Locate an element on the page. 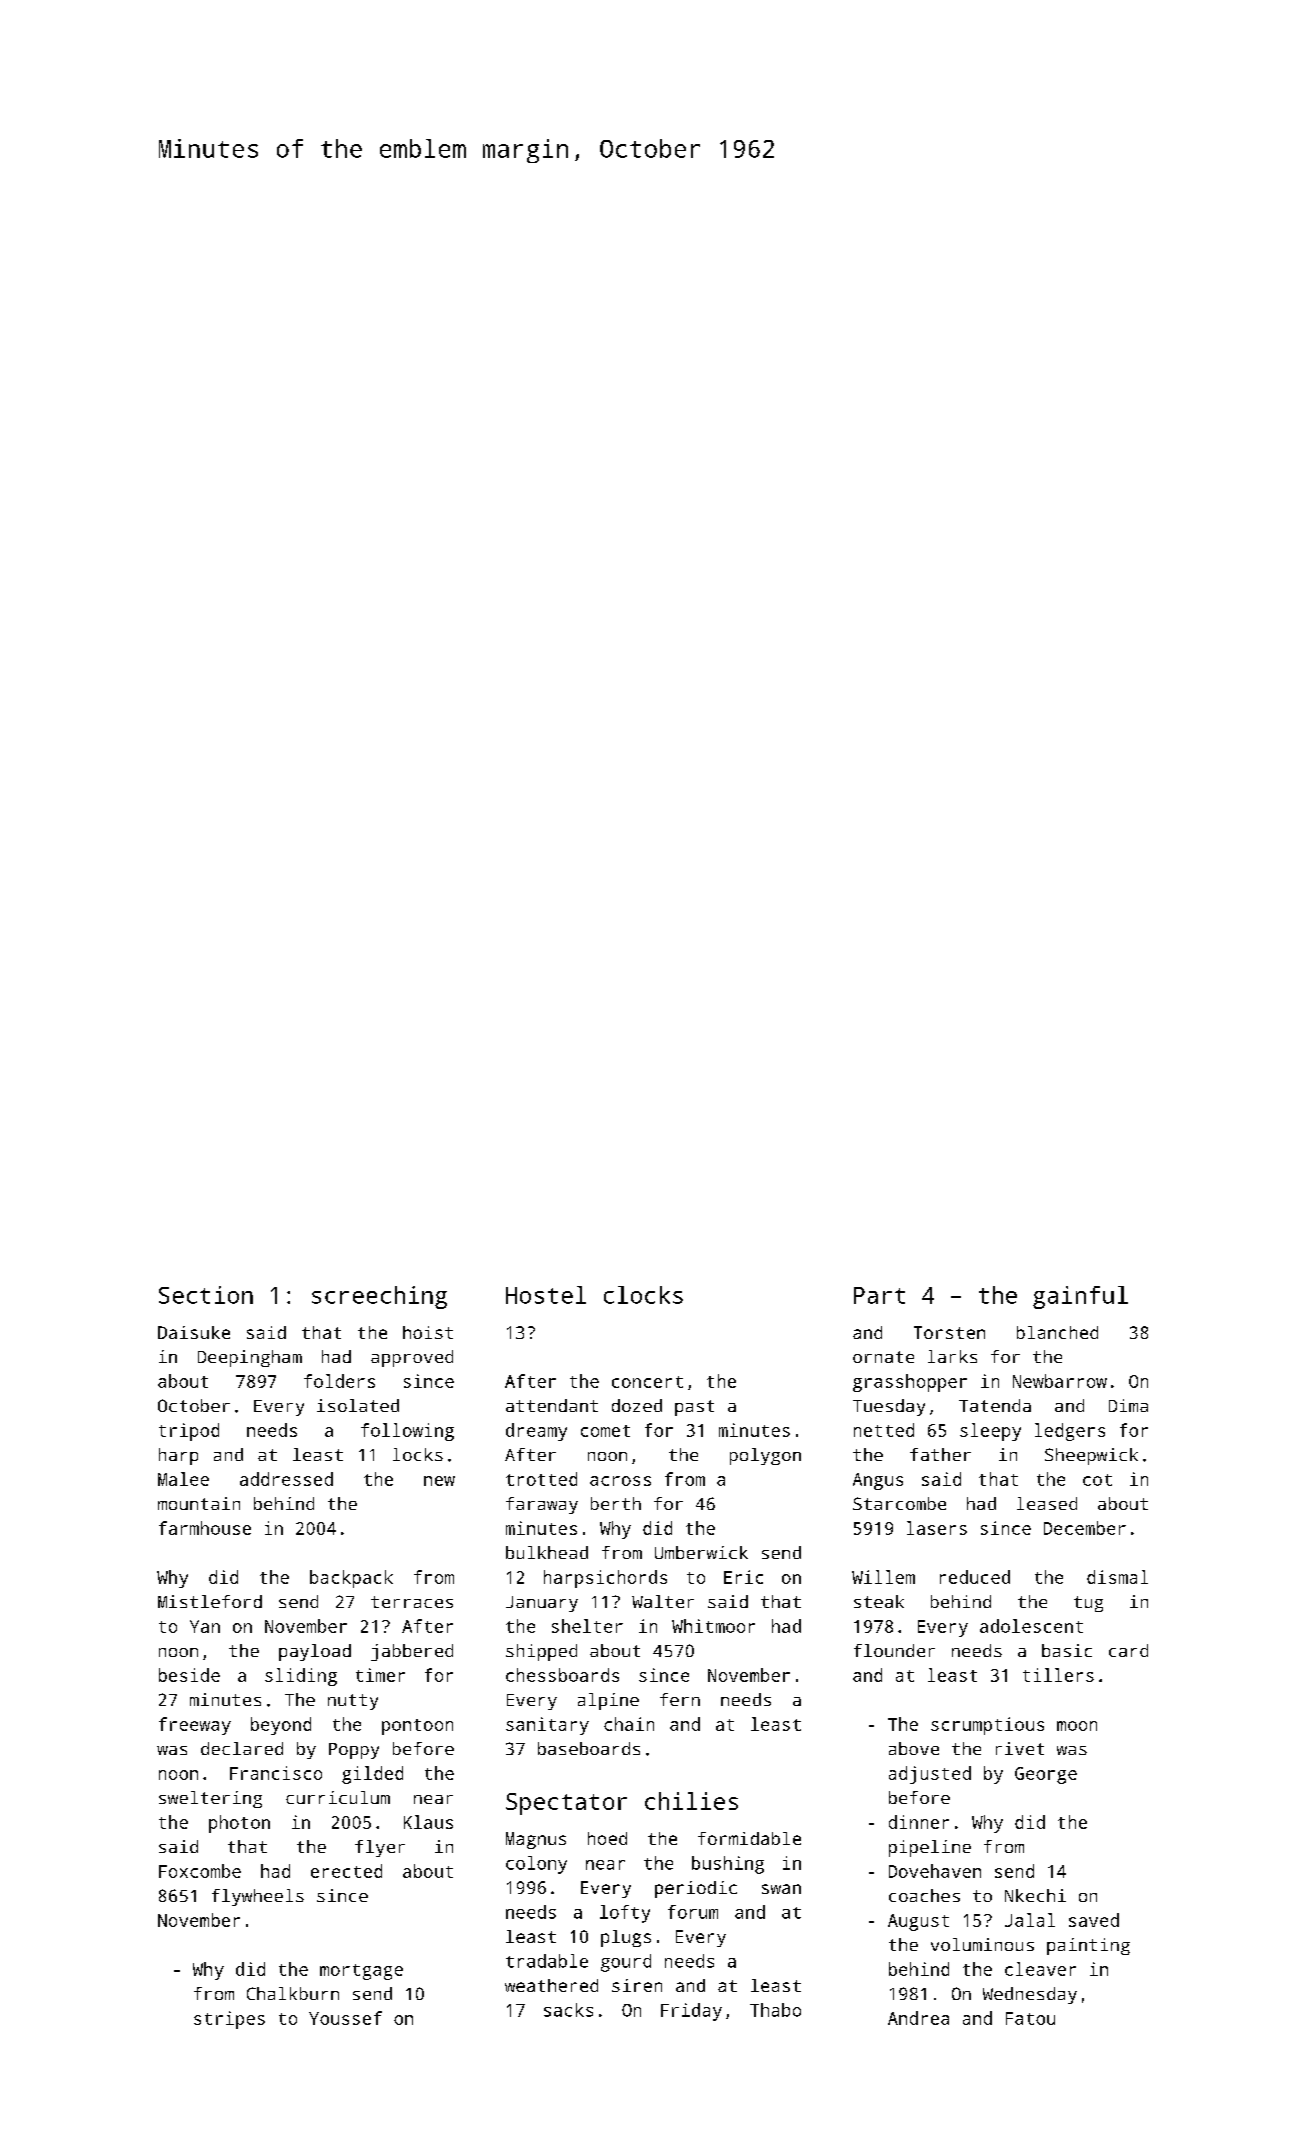 The width and height of the image is (1307, 2153). lofty is located at coordinates (625, 1914).
